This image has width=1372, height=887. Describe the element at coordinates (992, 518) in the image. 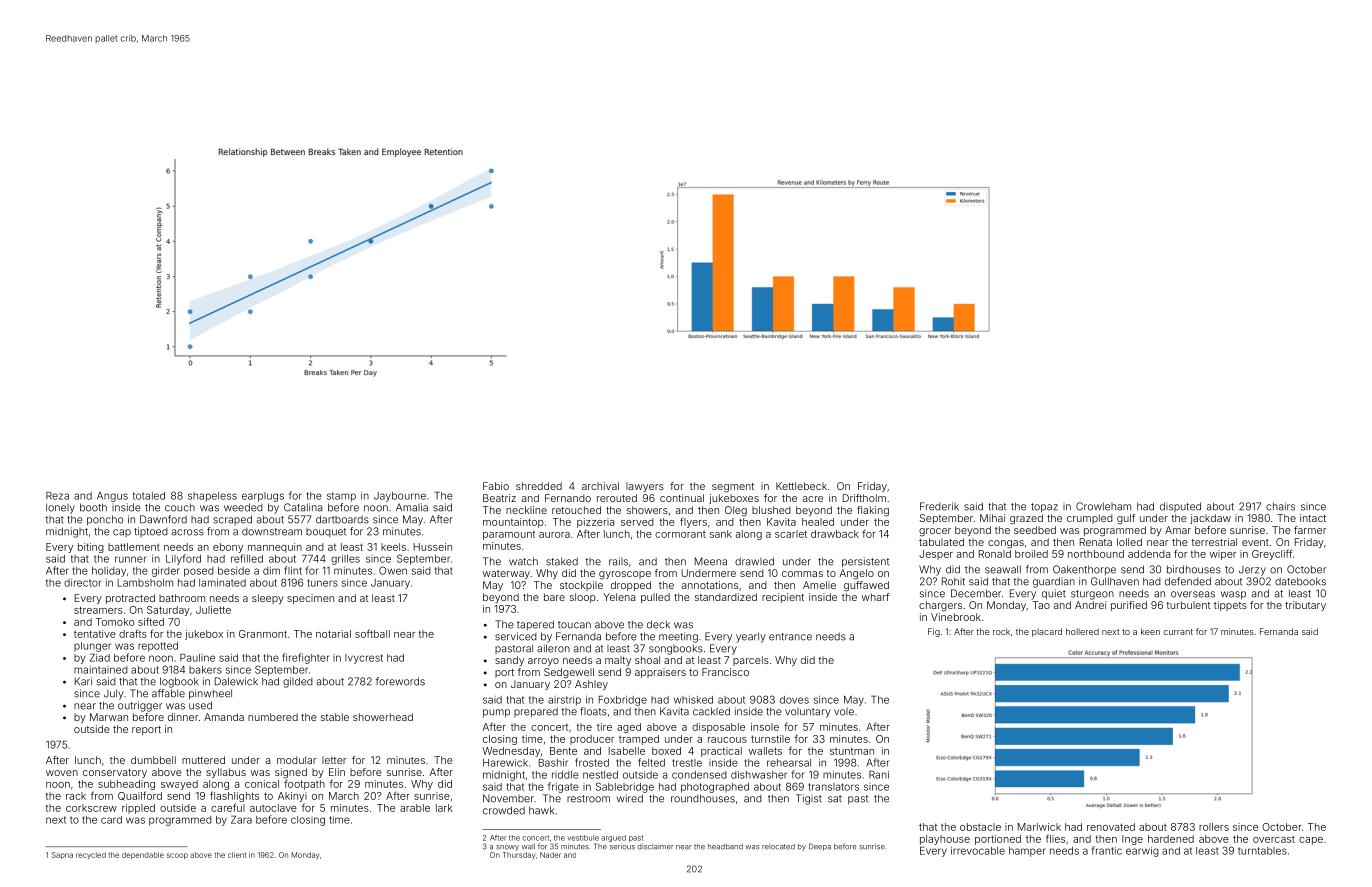

I see `Mihai` at that location.
